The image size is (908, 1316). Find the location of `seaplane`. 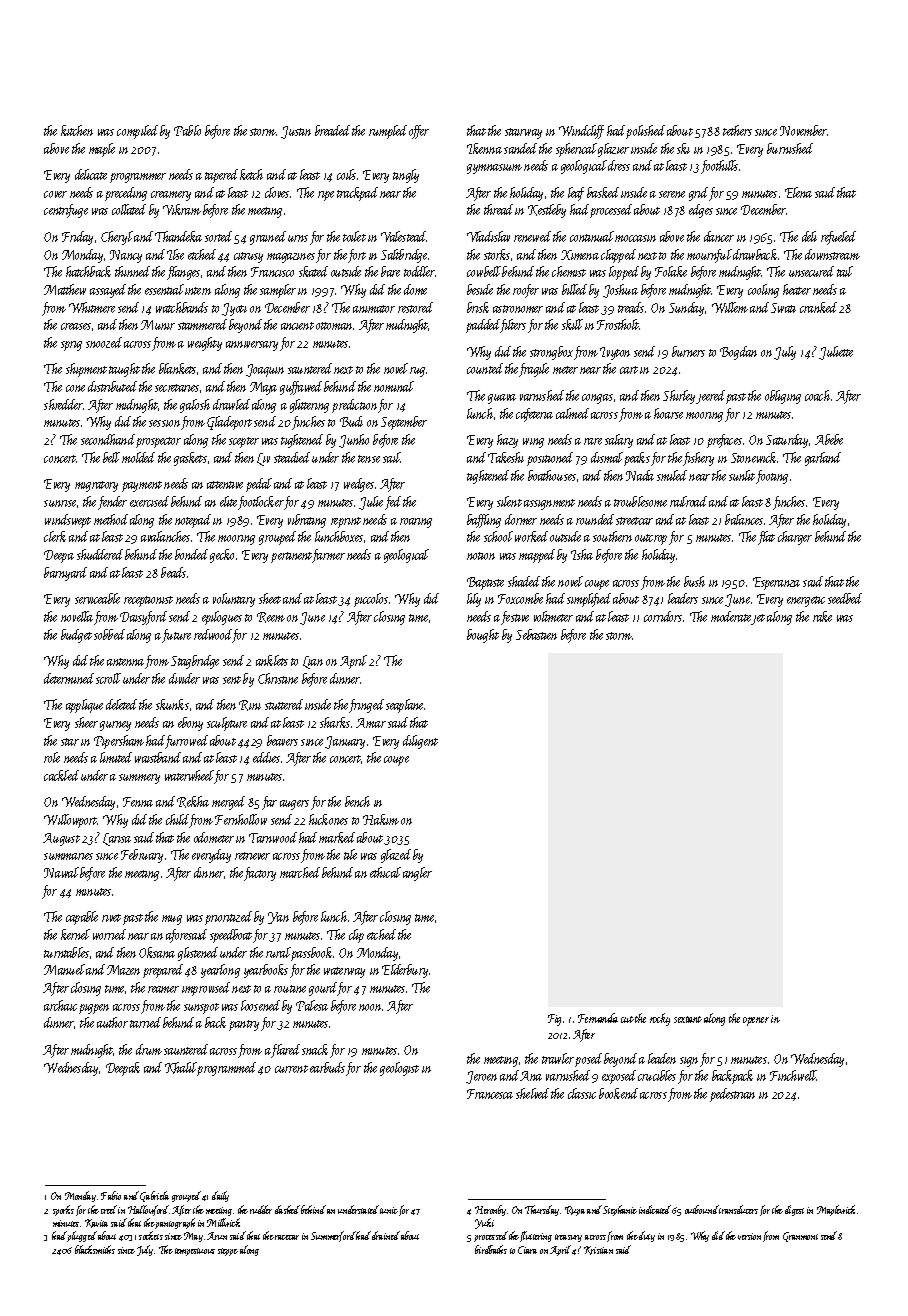

seaplane is located at coordinates (405, 706).
